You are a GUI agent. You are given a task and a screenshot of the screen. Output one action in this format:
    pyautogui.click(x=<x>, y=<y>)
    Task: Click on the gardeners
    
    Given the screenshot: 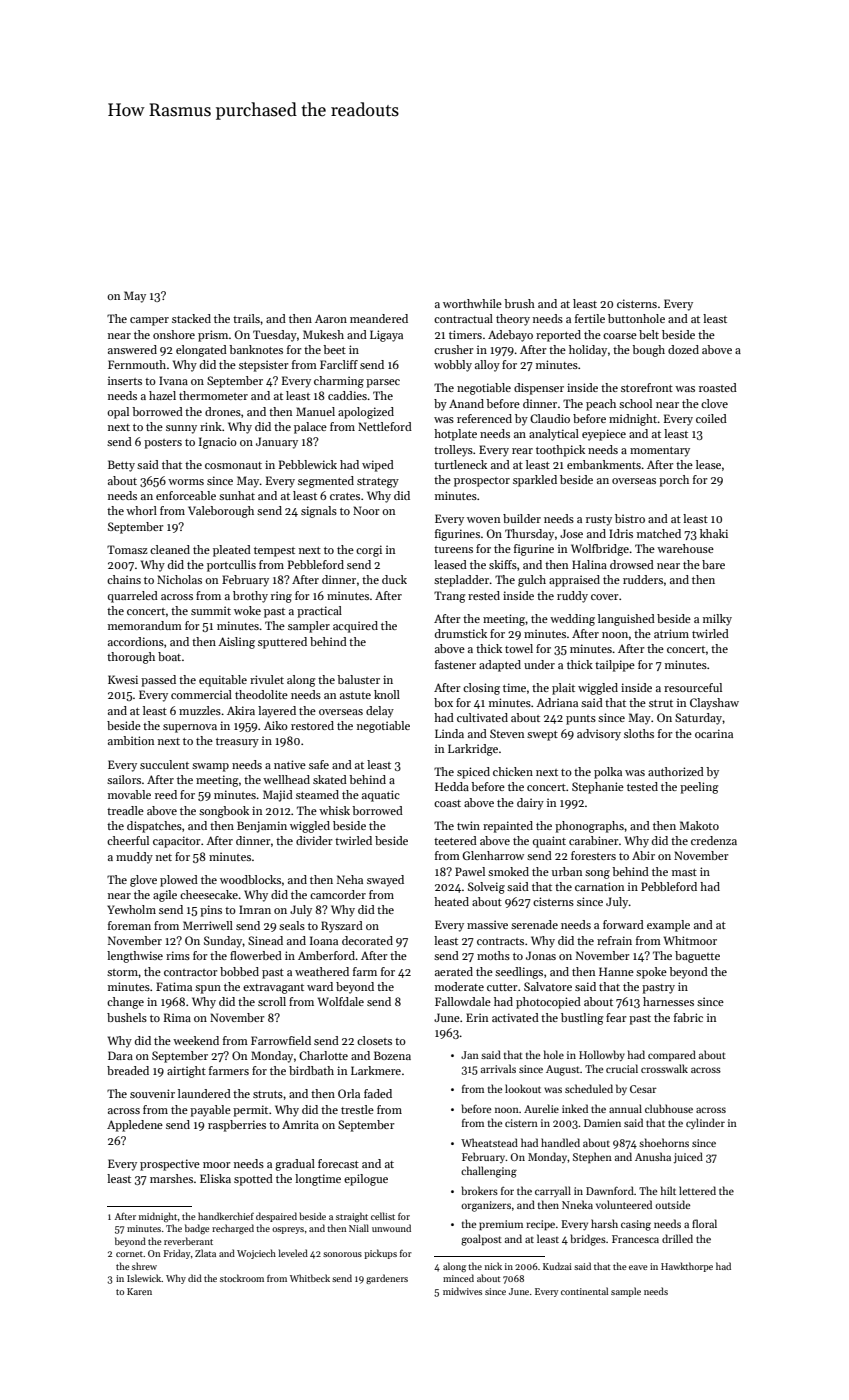 What is the action you would take?
    pyautogui.click(x=387, y=1279)
